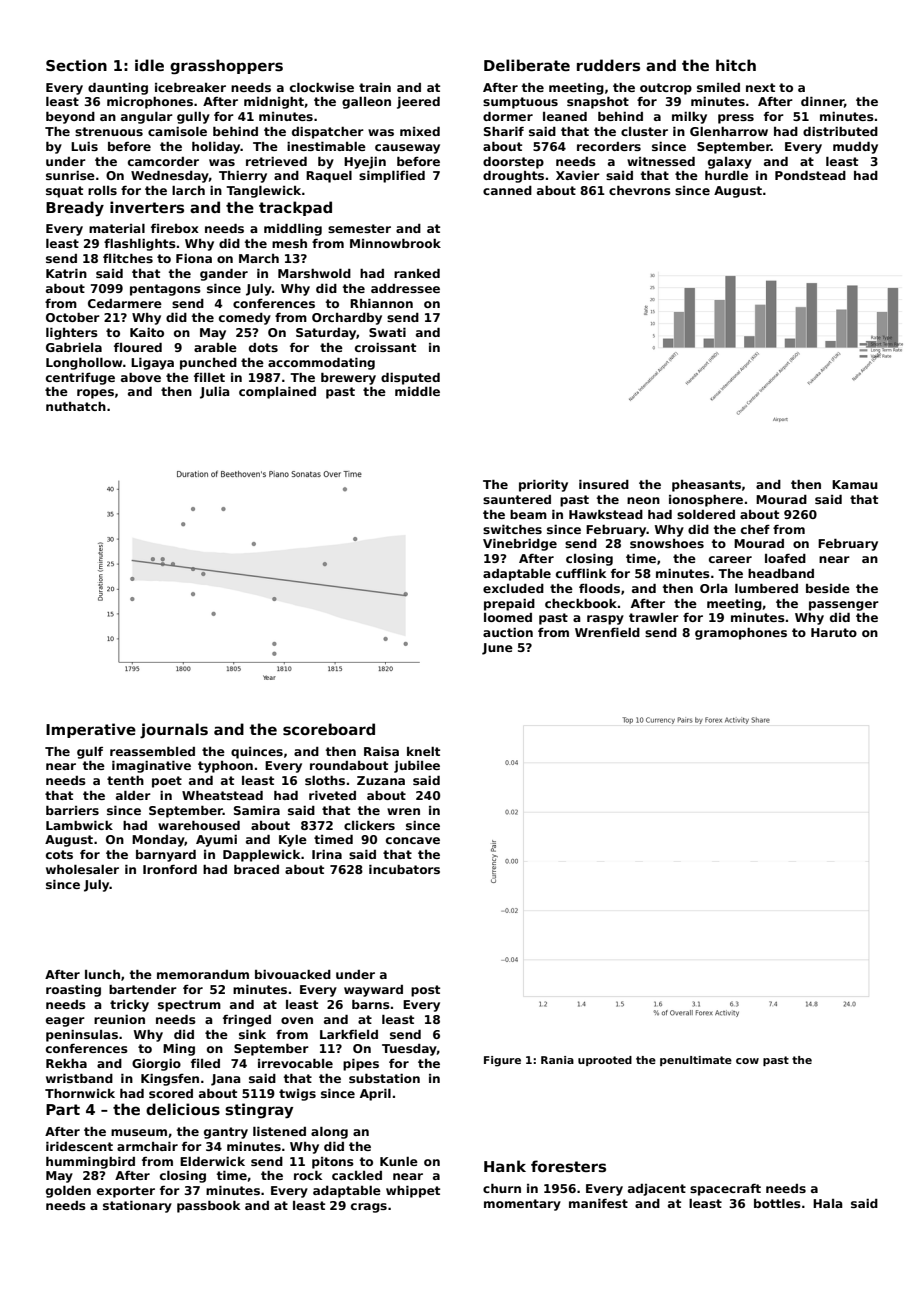  I want to click on gramophones, so click(741, 634).
